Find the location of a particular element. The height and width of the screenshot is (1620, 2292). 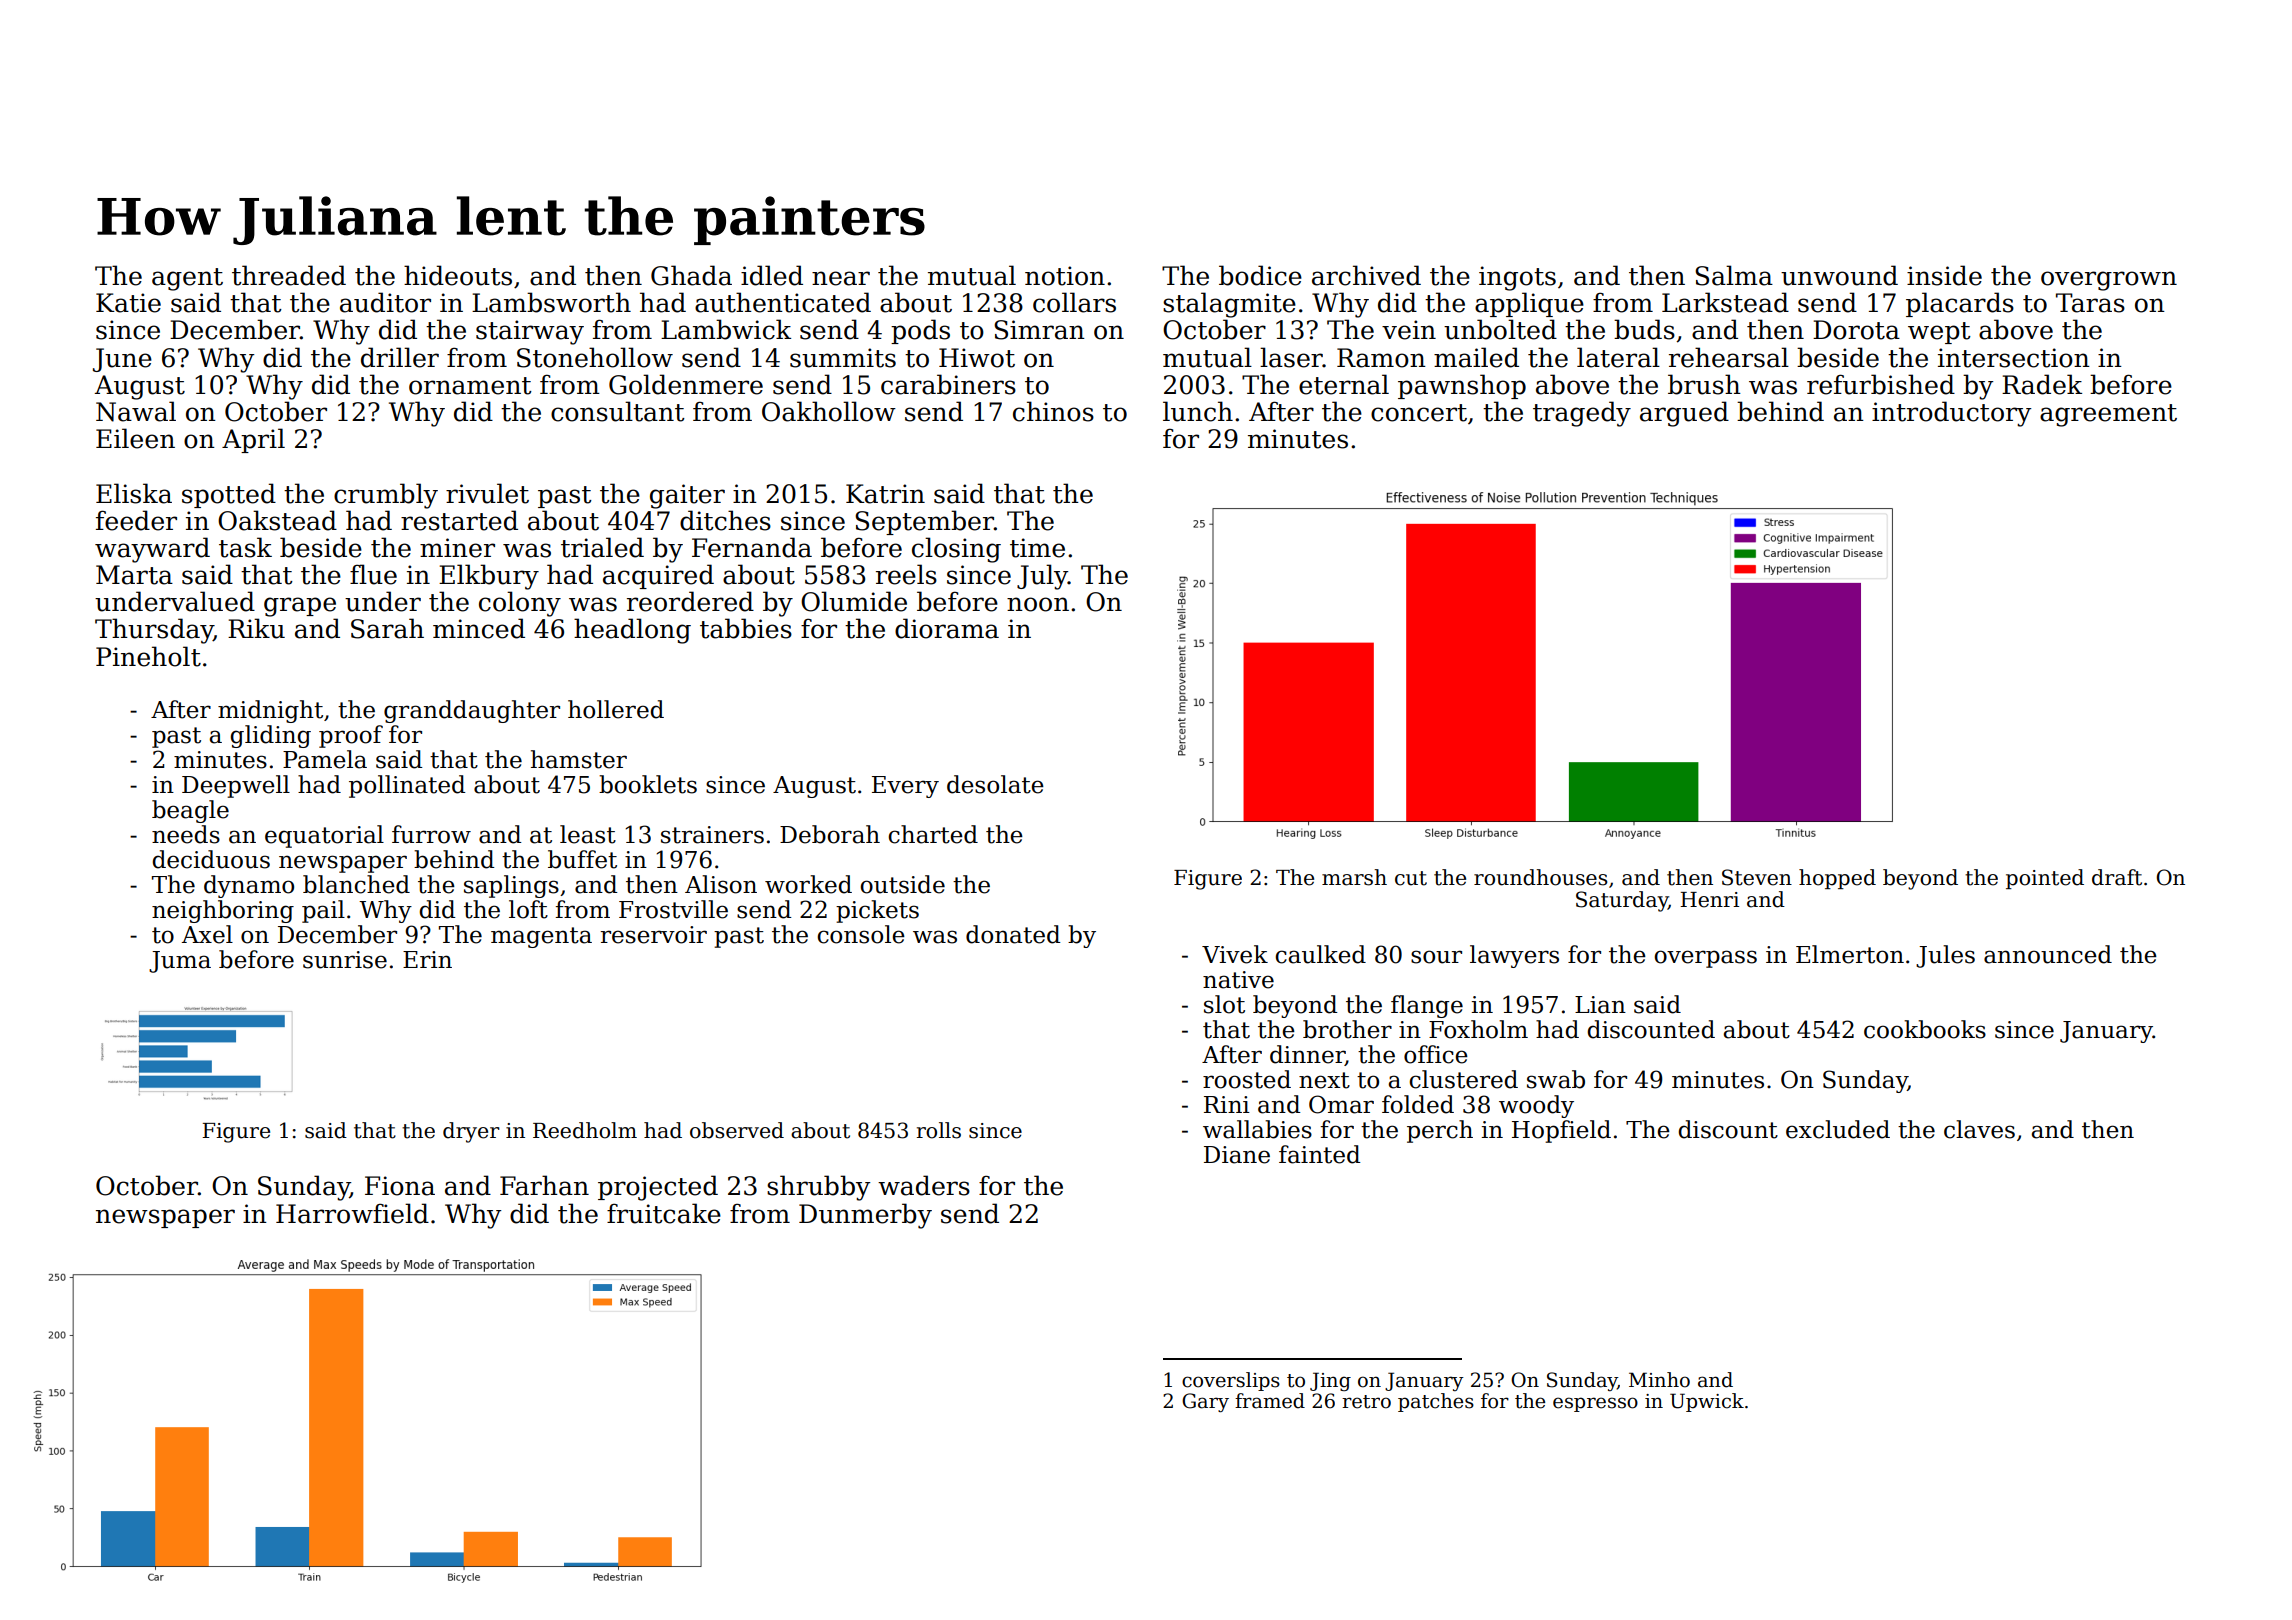

eternal is located at coordinates (1344, 384).
